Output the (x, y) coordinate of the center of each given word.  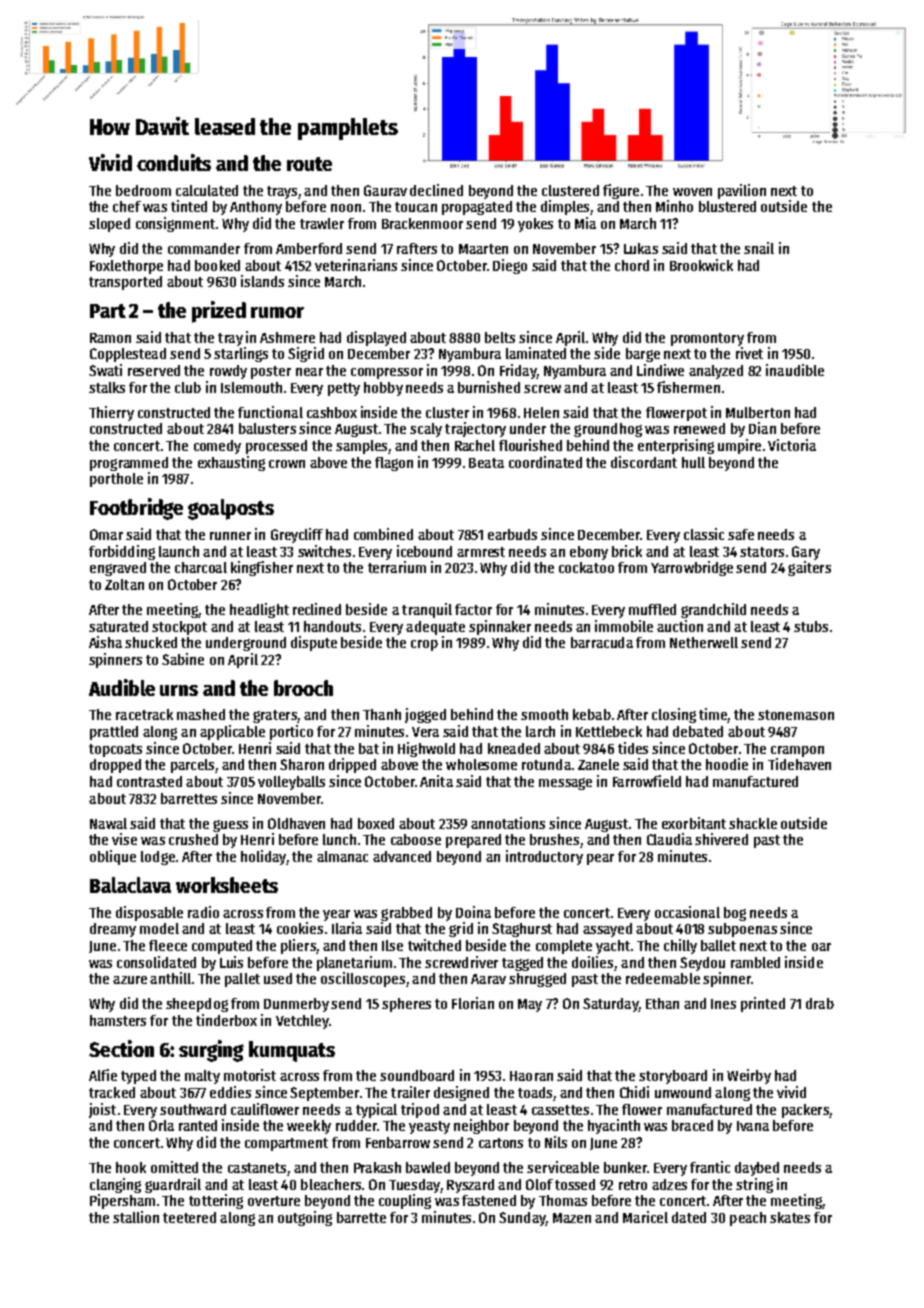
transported (125, 283)
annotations (508, 823)
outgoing (305, 1218)
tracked (112, 1092)
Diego (510, 266)
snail (759, 248)
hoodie (727, 764)
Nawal (108, 823)
